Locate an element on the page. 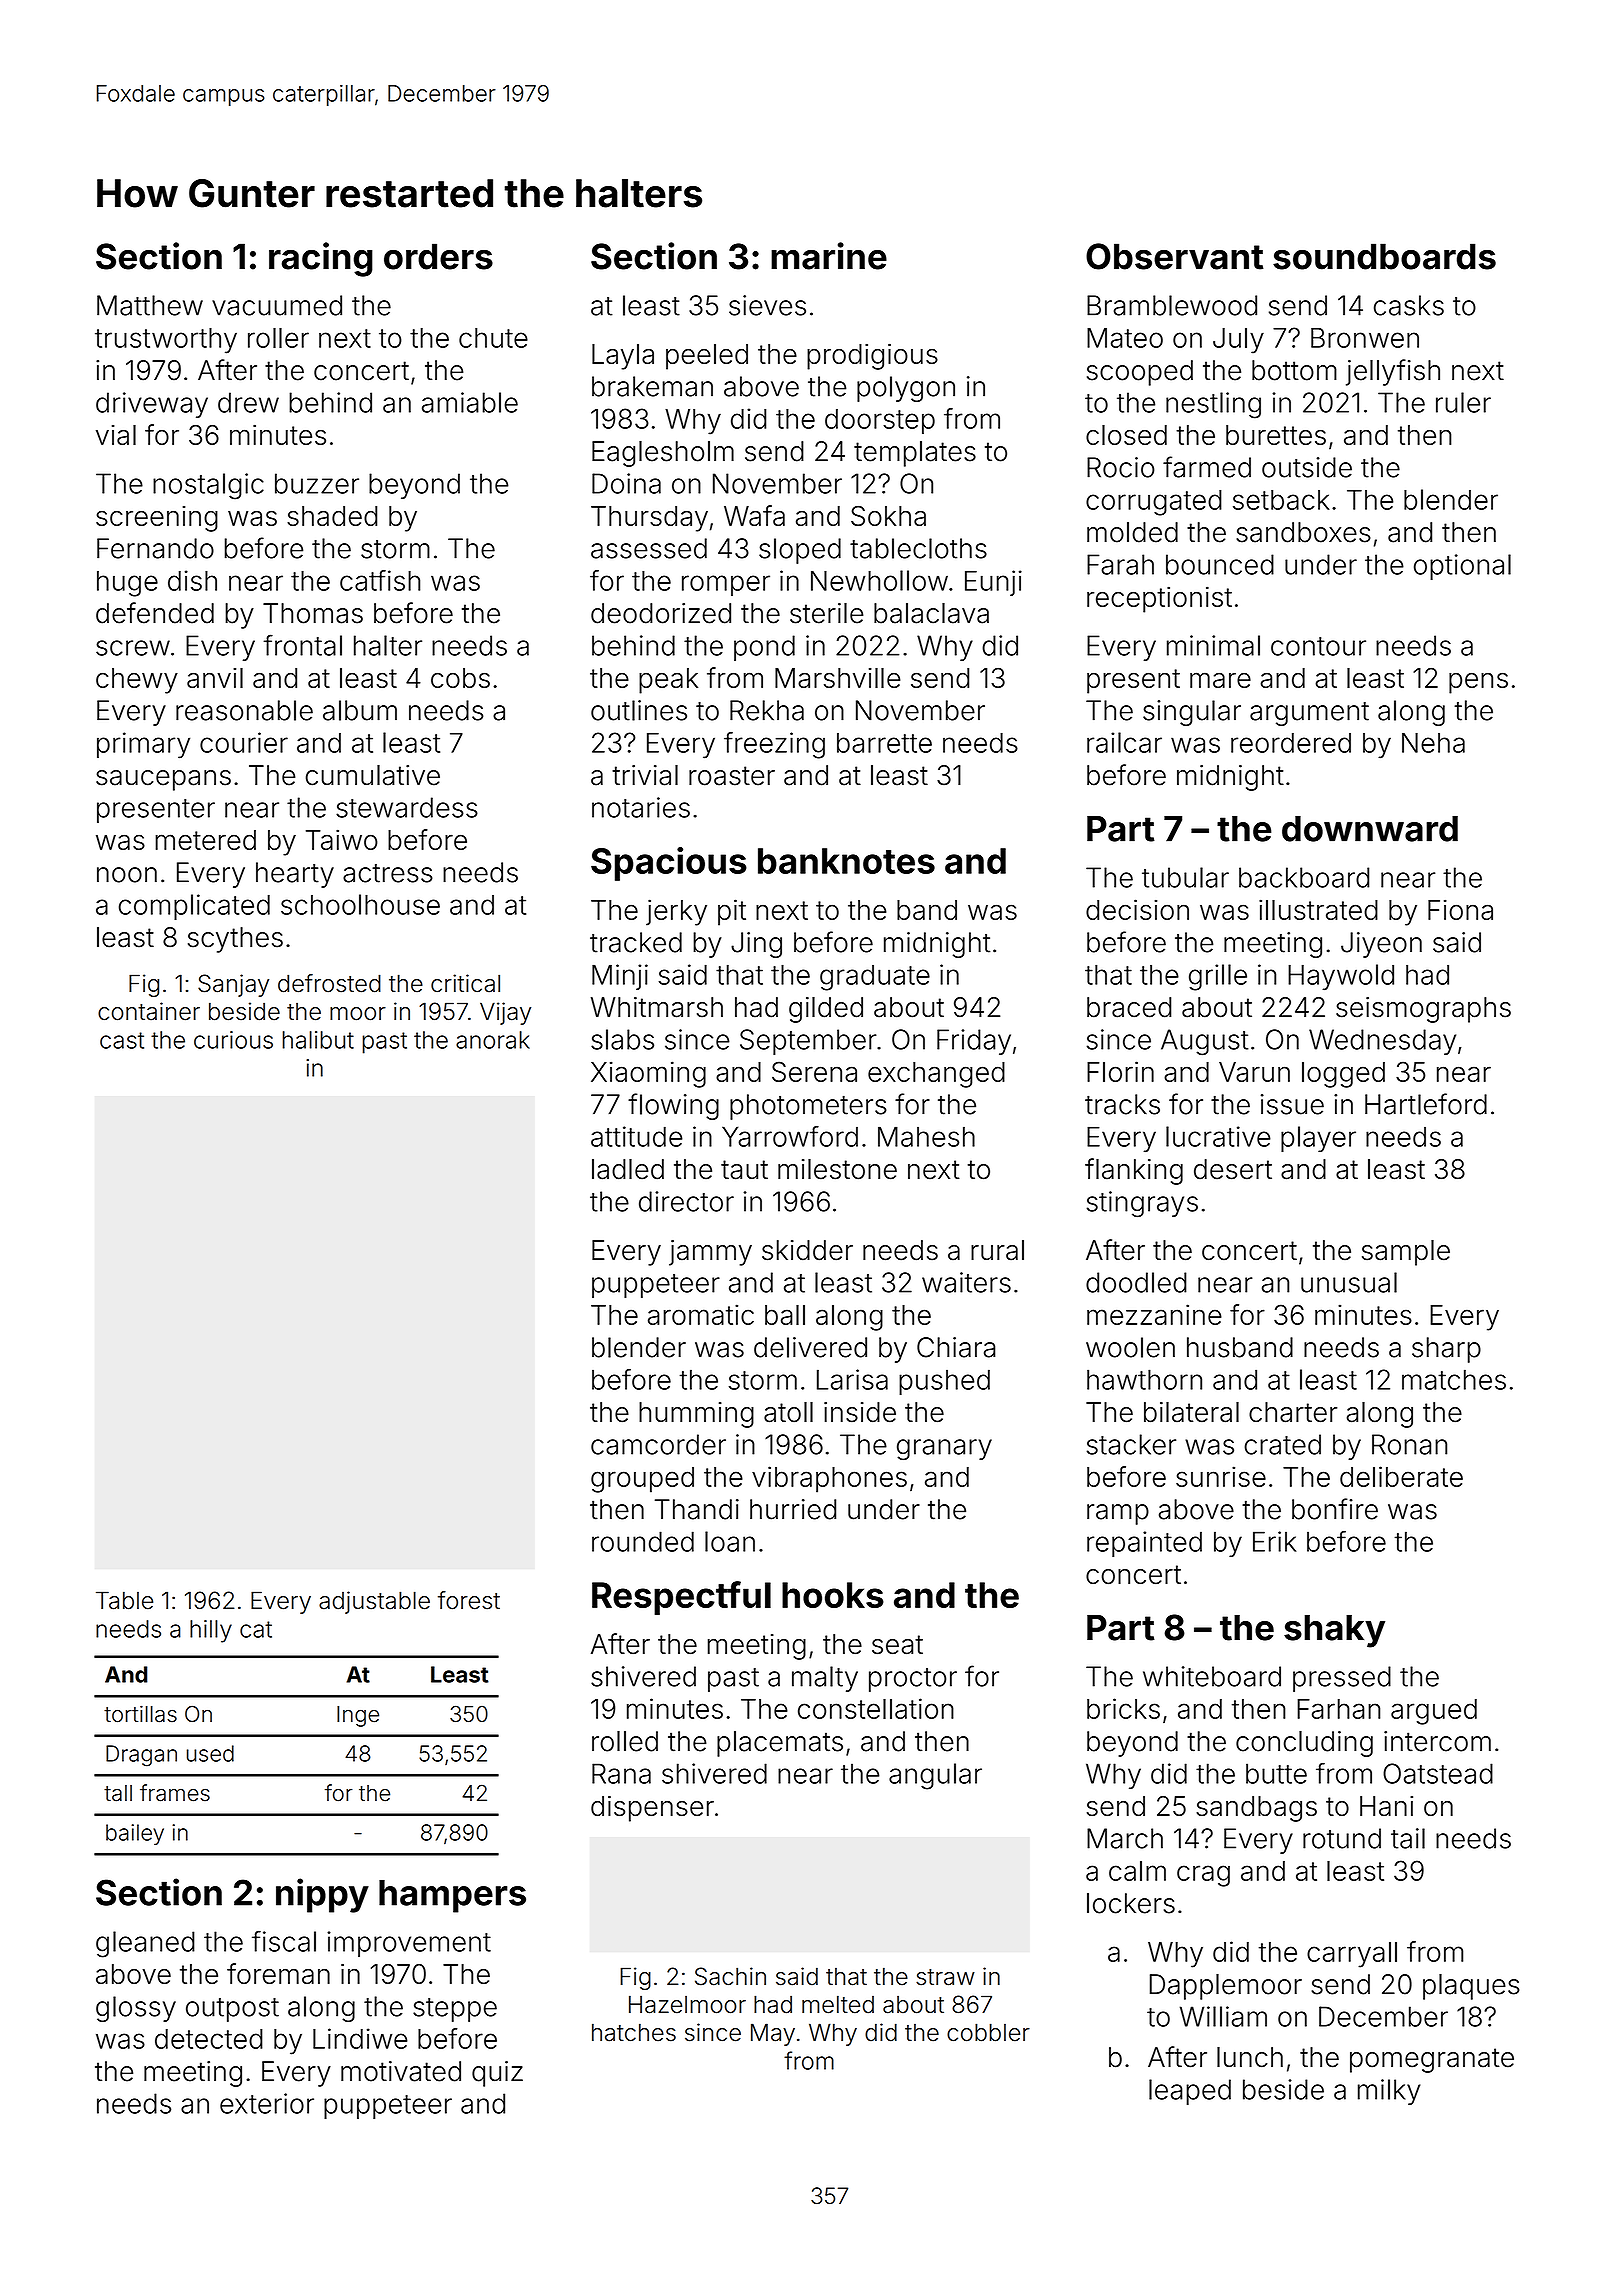  rural is located at coordinates (997, 1250).
